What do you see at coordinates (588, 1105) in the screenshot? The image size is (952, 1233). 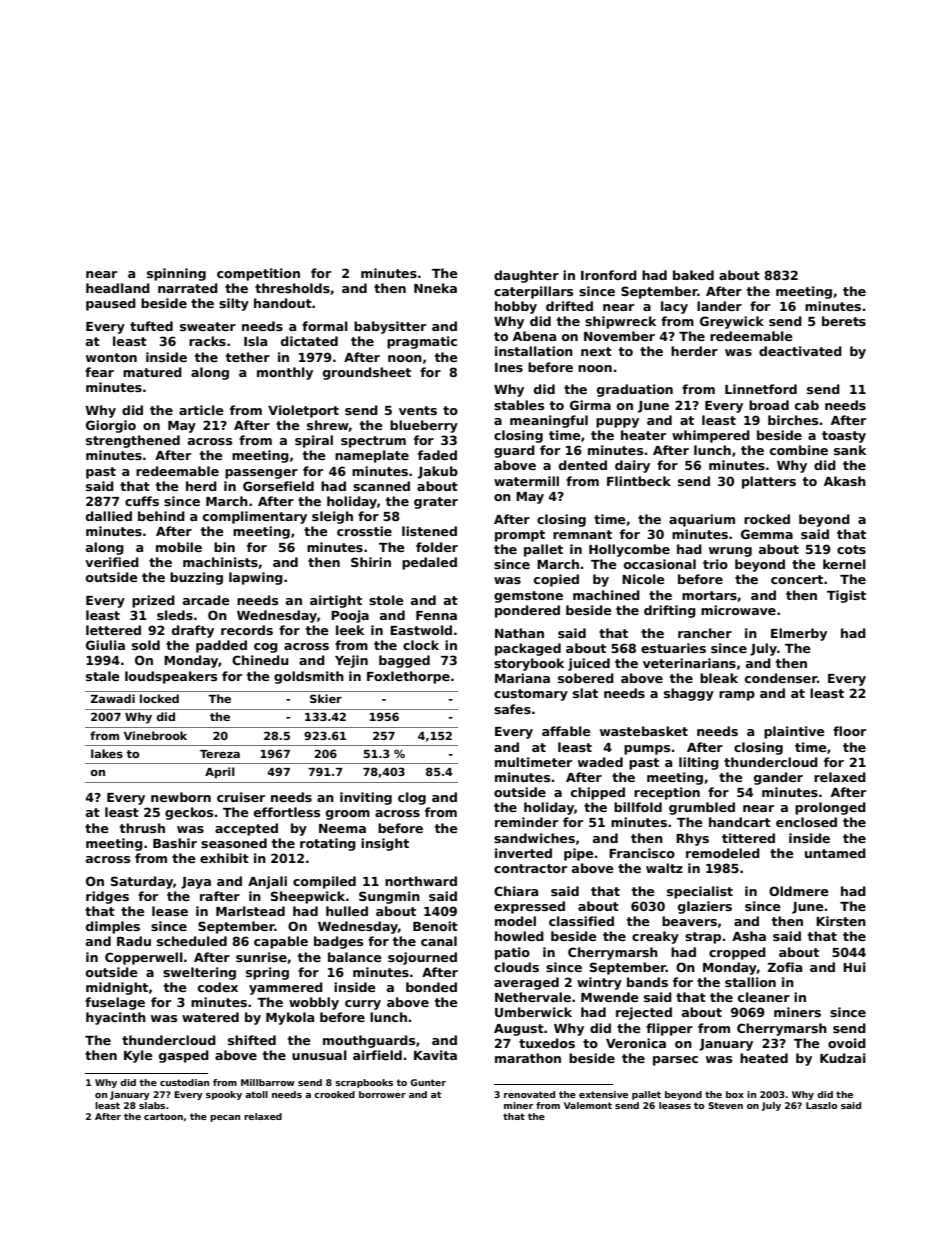 I see `Valemont` at bounding box center [588, 1105].
